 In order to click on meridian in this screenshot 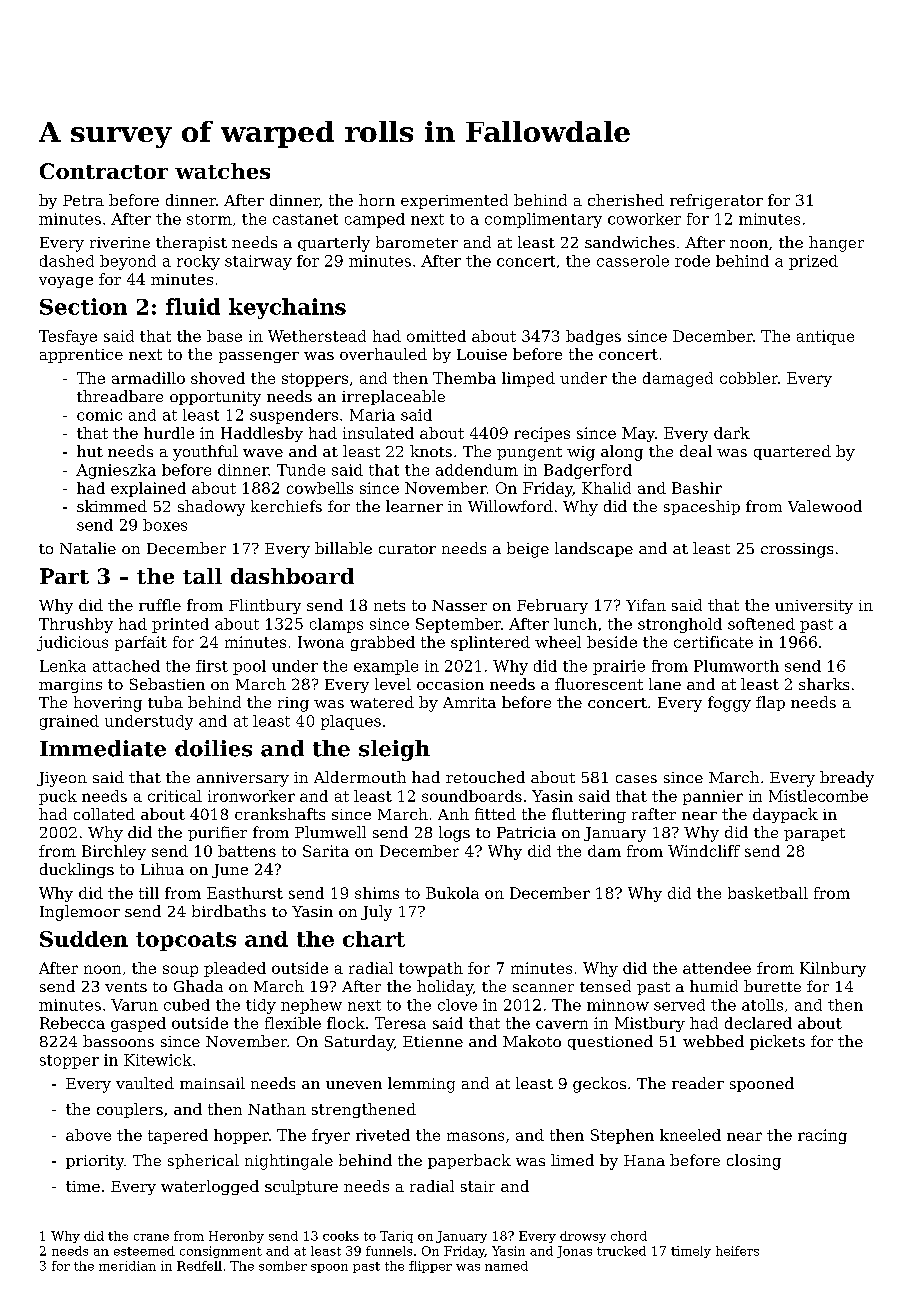, I will do `click(127, 1266)`.
